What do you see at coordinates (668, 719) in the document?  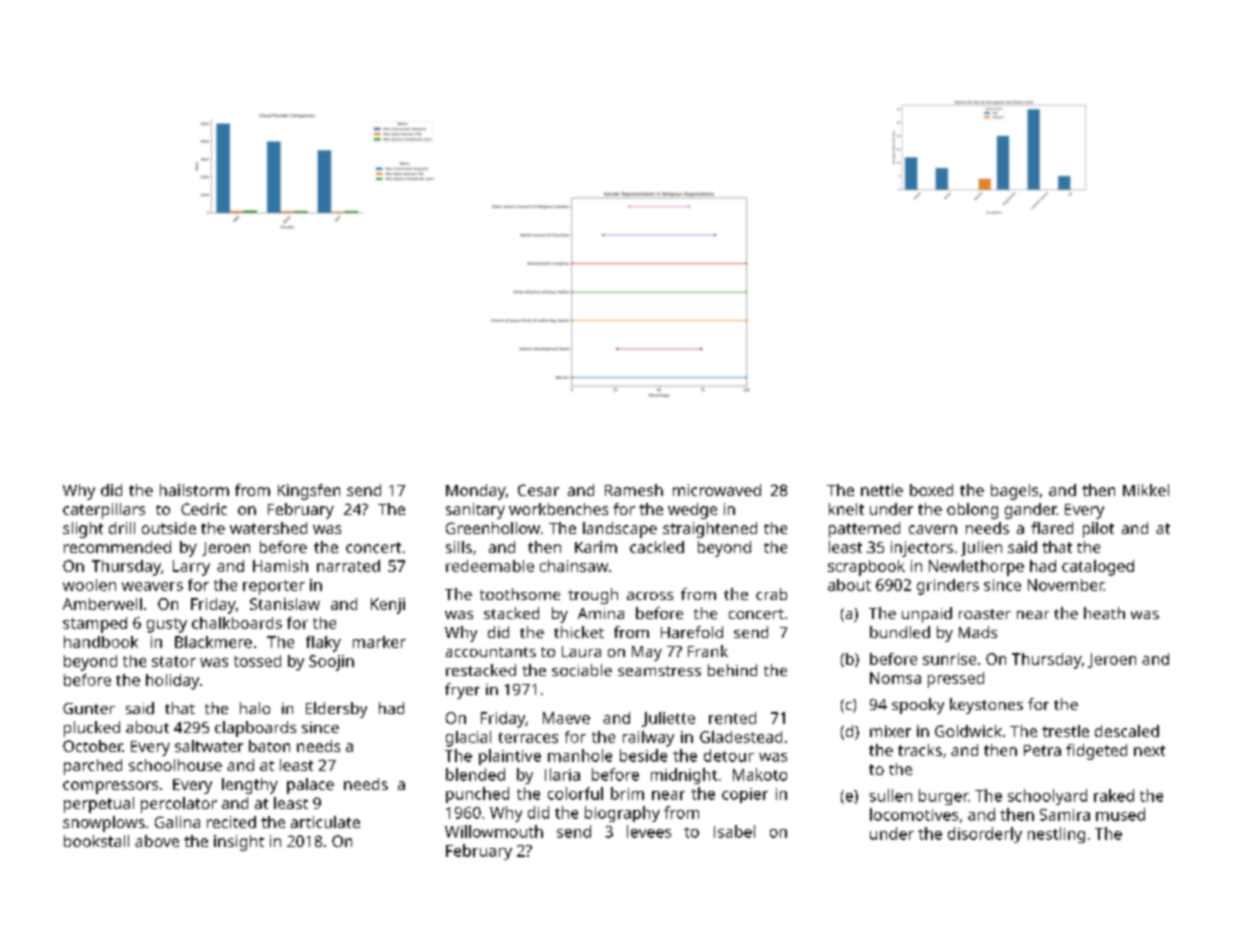 I see `Juliette` at bounding box center [668, 719].
